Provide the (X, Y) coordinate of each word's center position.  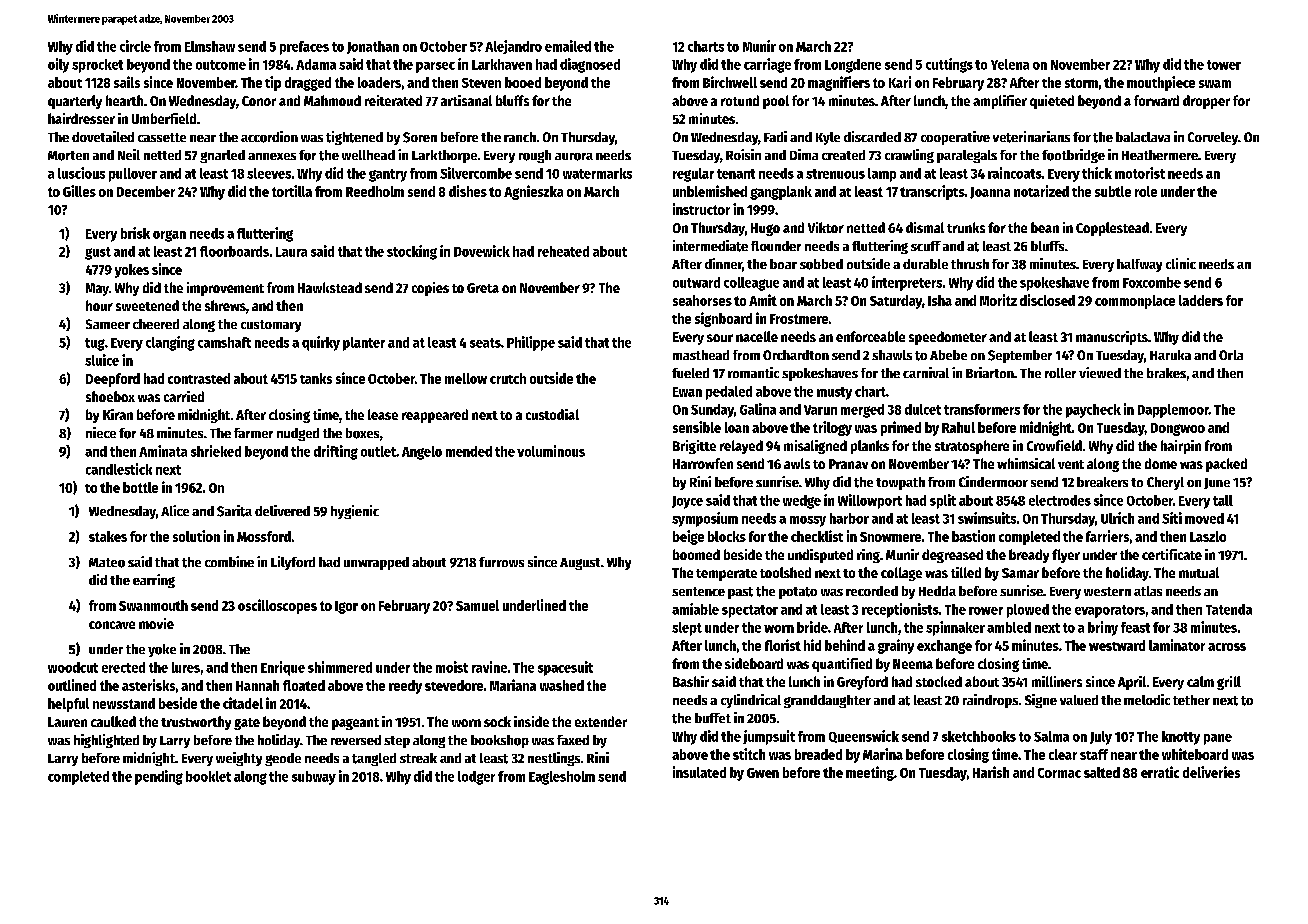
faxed (573, 740)
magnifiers (839, 83)
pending (159, 777)
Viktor (826, 227)
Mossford (264, 536)
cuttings (949, 65)
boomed (696, 554)
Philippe (531, 343)
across (1227, 647)
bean (1045, 227)
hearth (124, 100)
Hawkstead (330, 287)
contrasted (199, 378)
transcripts (932, 192)
